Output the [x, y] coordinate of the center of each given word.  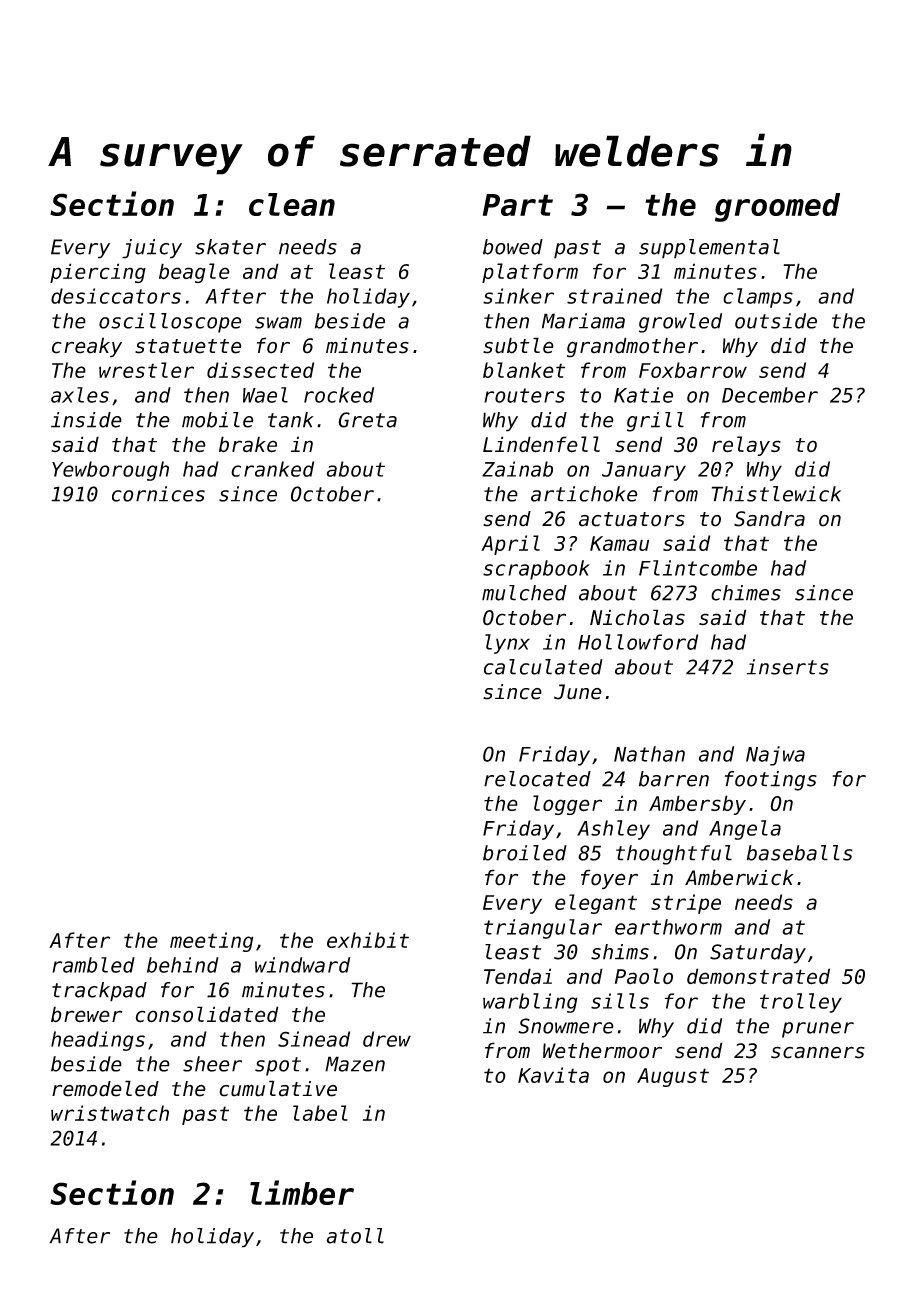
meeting [212, 942]
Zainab [517, 469]
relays [746, 446]
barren [674, 779]
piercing [98, 273]
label [320, 1113]
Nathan [649, 754]
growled [680, 323]
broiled [525, 853]
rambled [93, 965]
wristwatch [110, 1113]
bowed [513, 247]
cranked [272, 469]
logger [567, 805]
